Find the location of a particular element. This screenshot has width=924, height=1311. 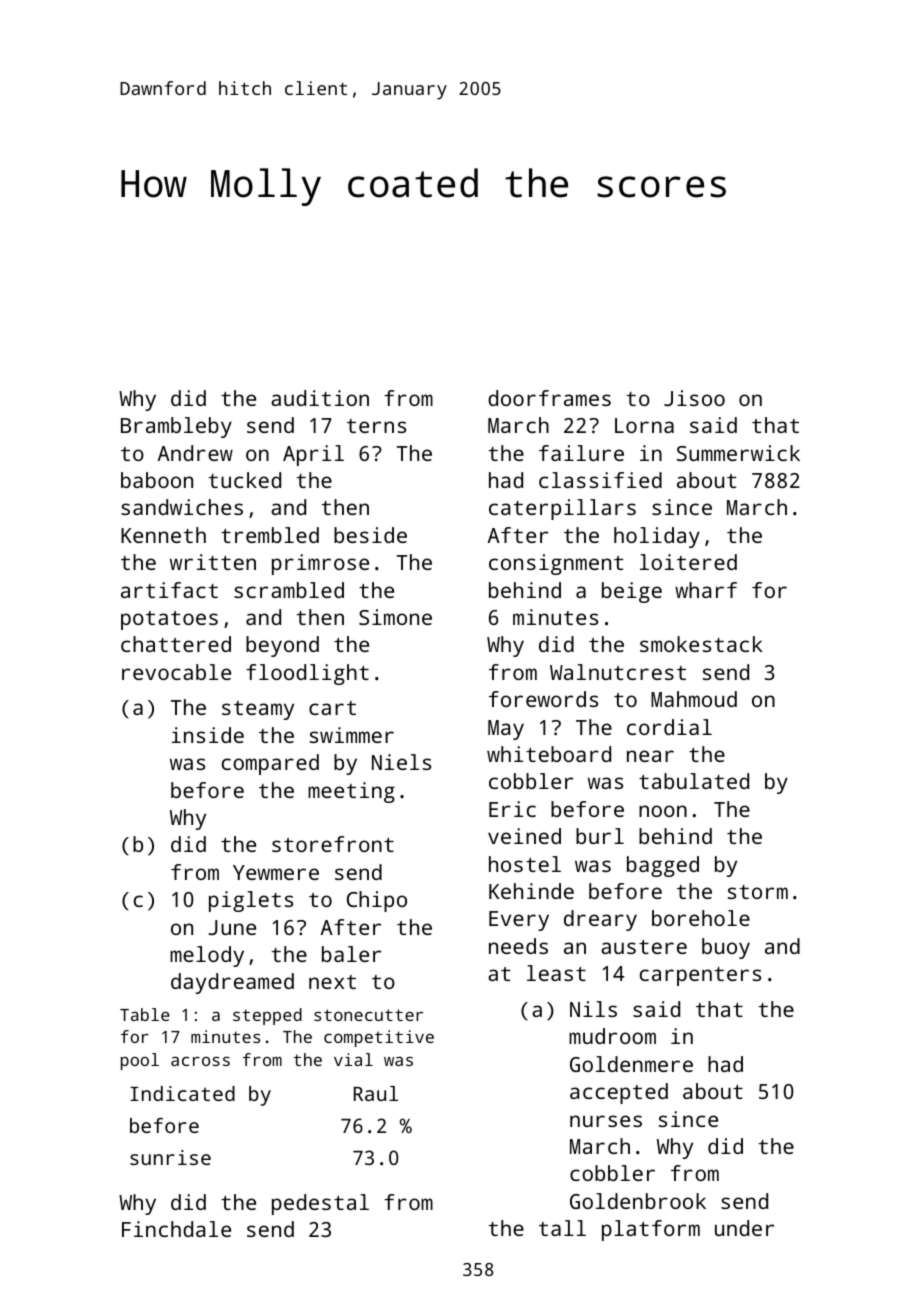

near is located at coordinates (650, 756).
